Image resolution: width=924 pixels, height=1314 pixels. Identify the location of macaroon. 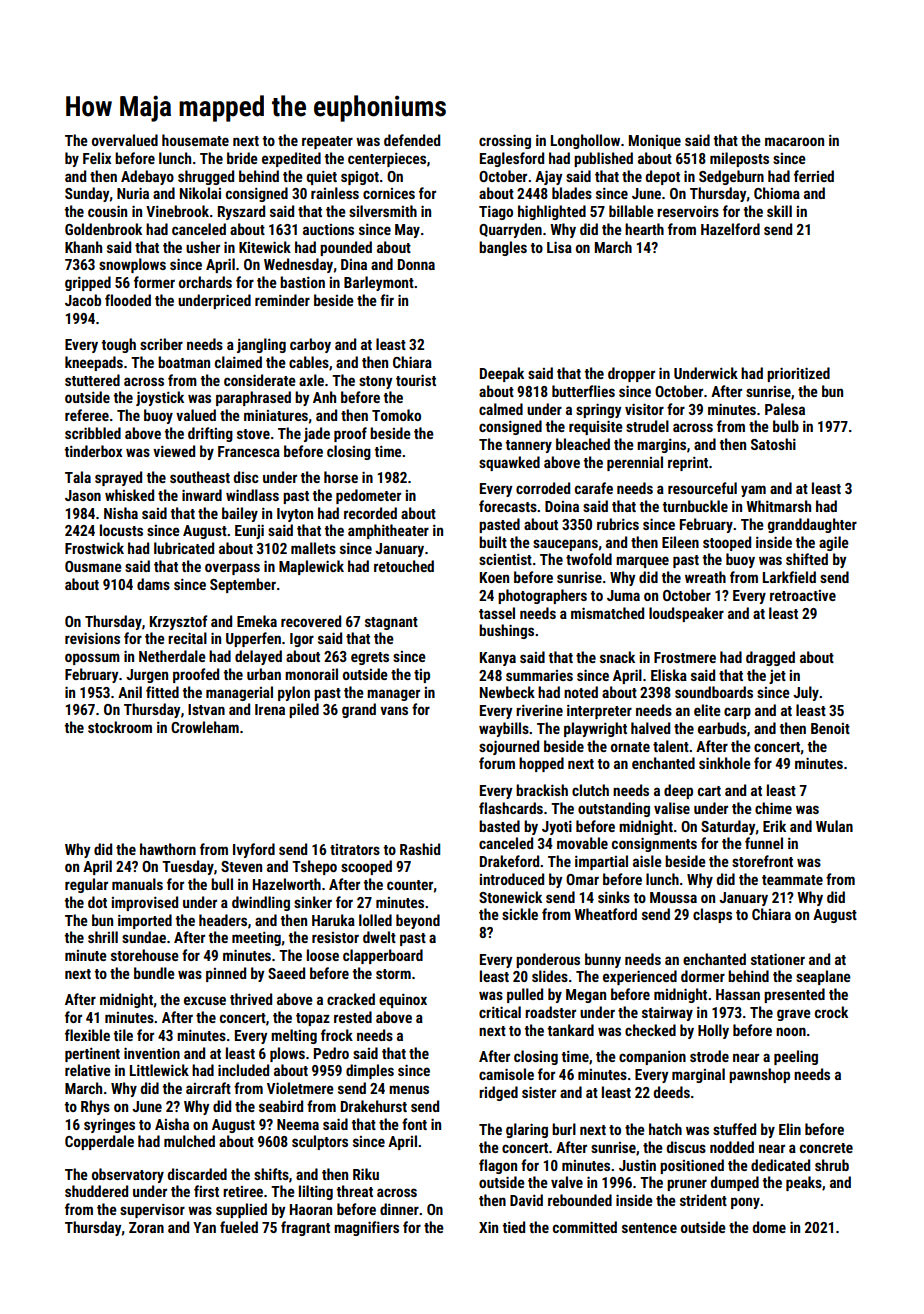
(794, 141).
